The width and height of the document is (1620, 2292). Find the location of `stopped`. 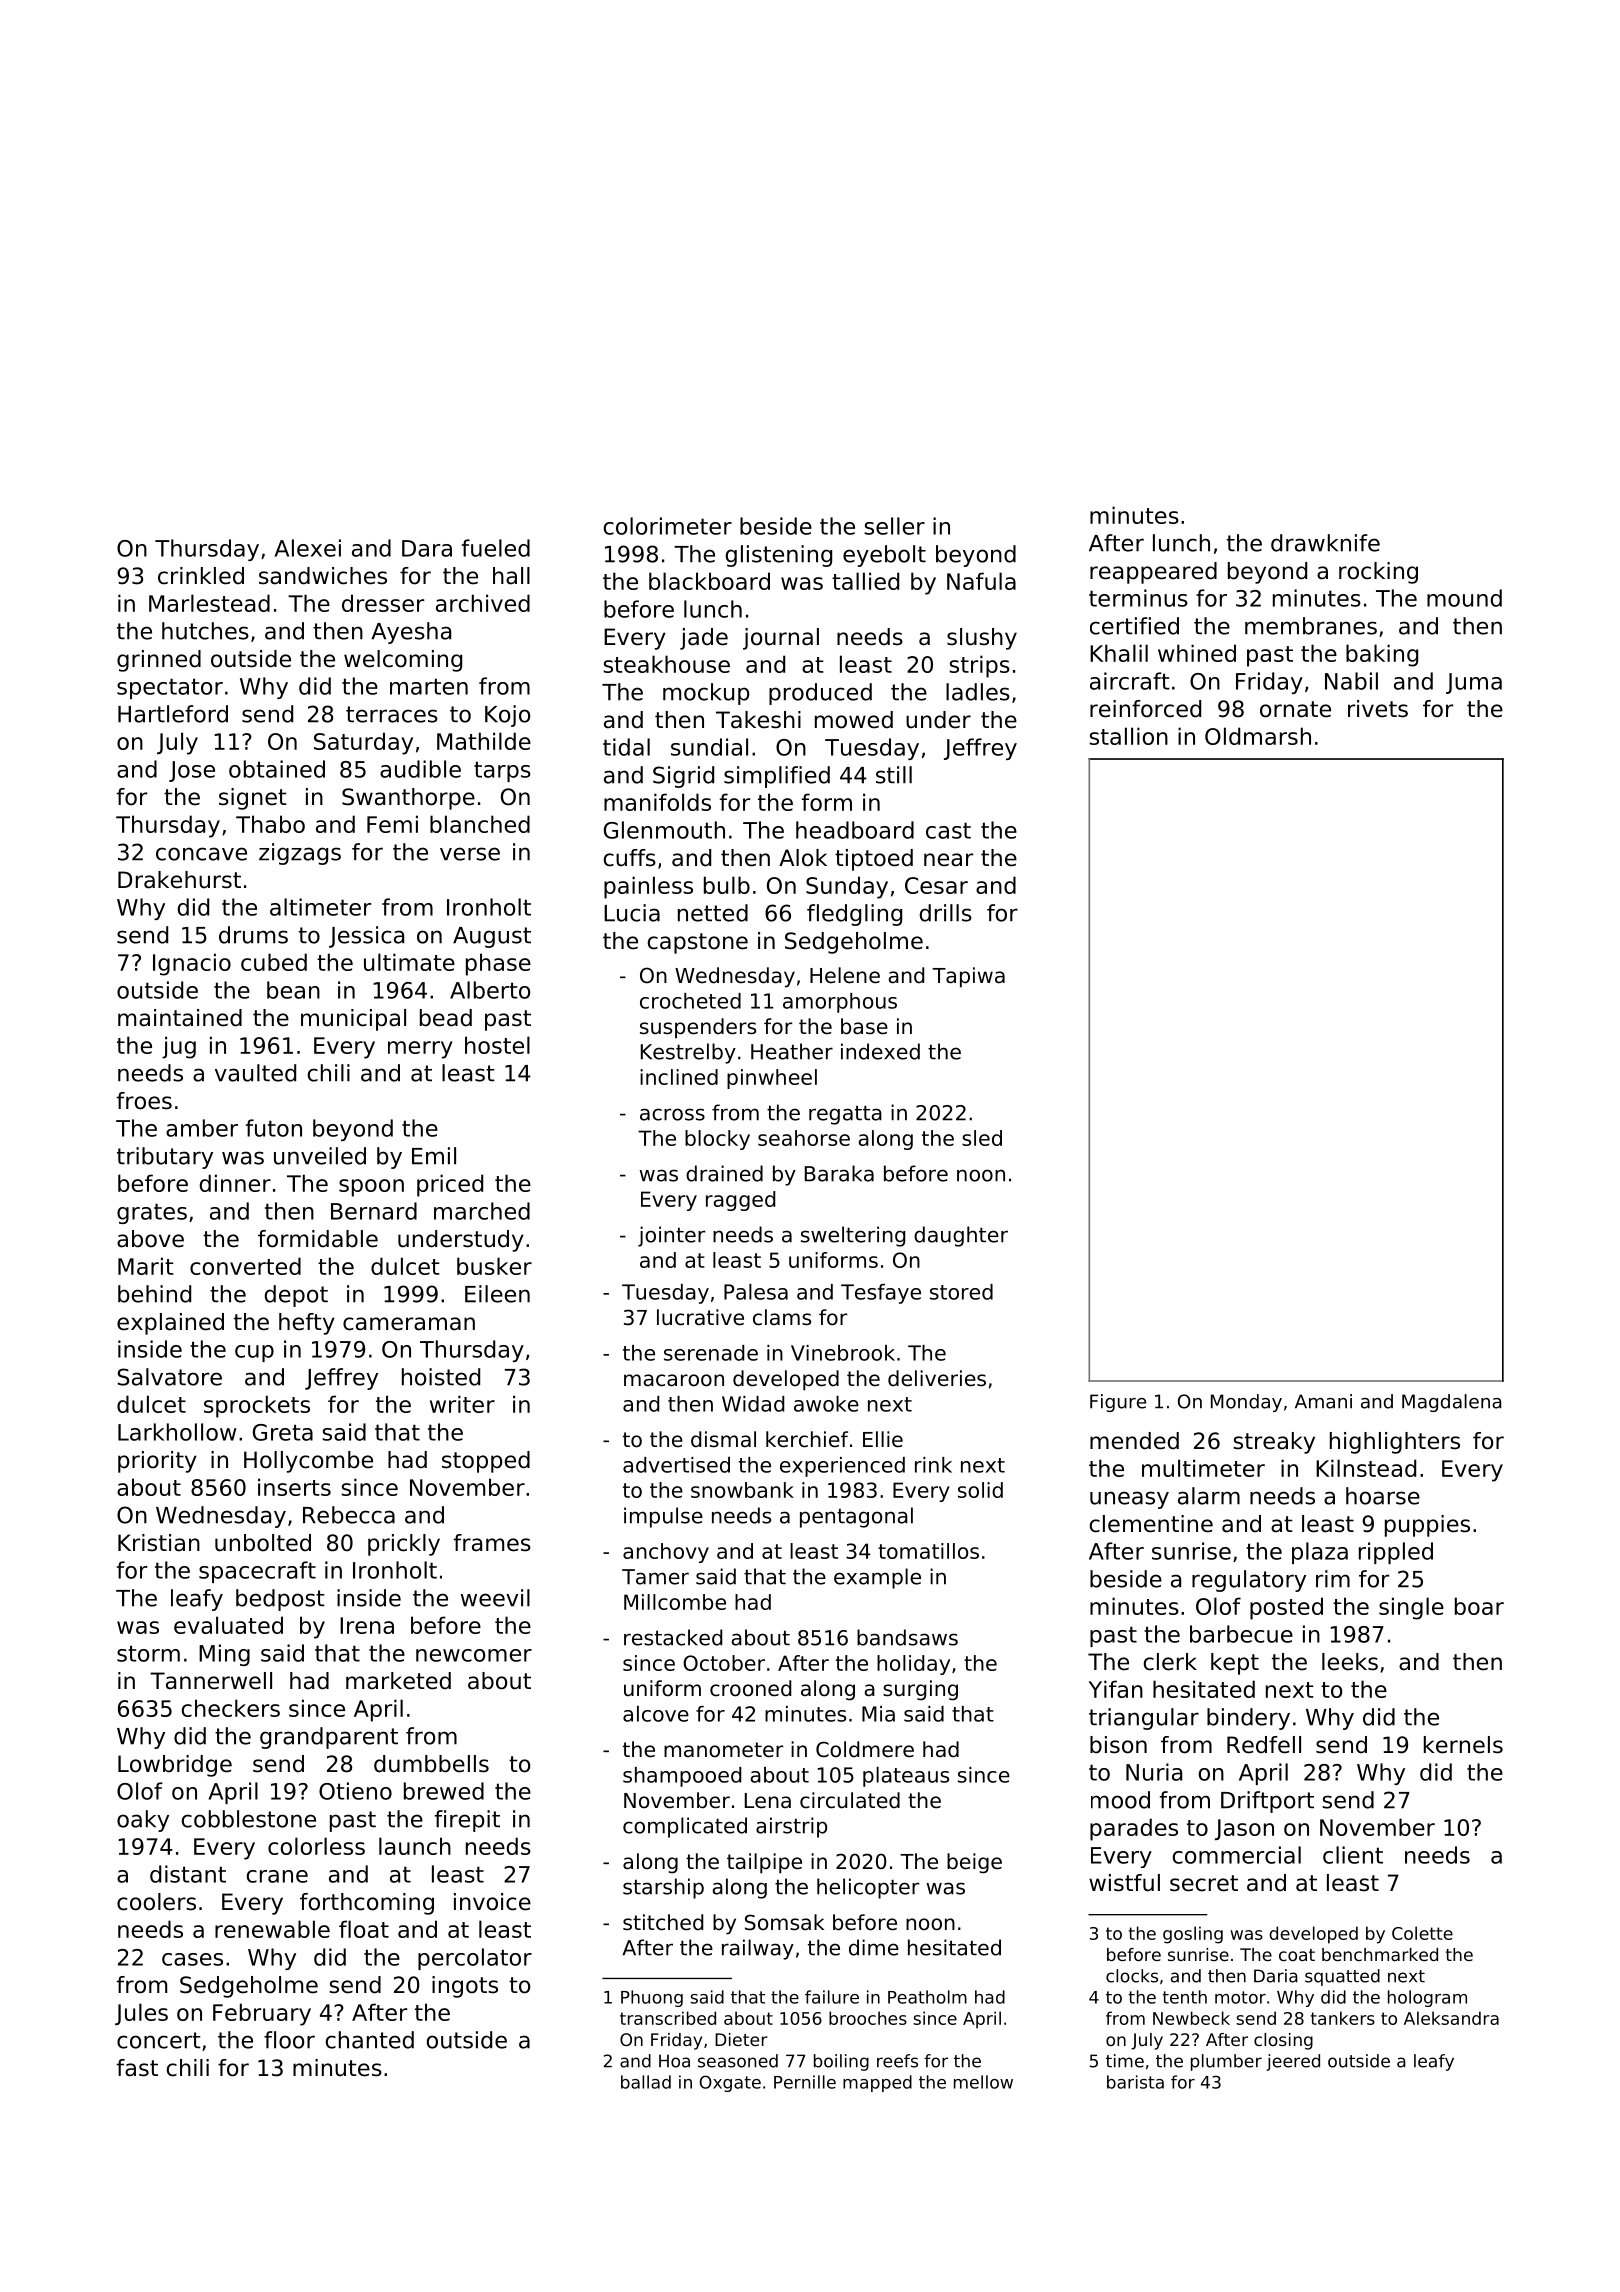

stopped is located at coordinates (486, 1462).
